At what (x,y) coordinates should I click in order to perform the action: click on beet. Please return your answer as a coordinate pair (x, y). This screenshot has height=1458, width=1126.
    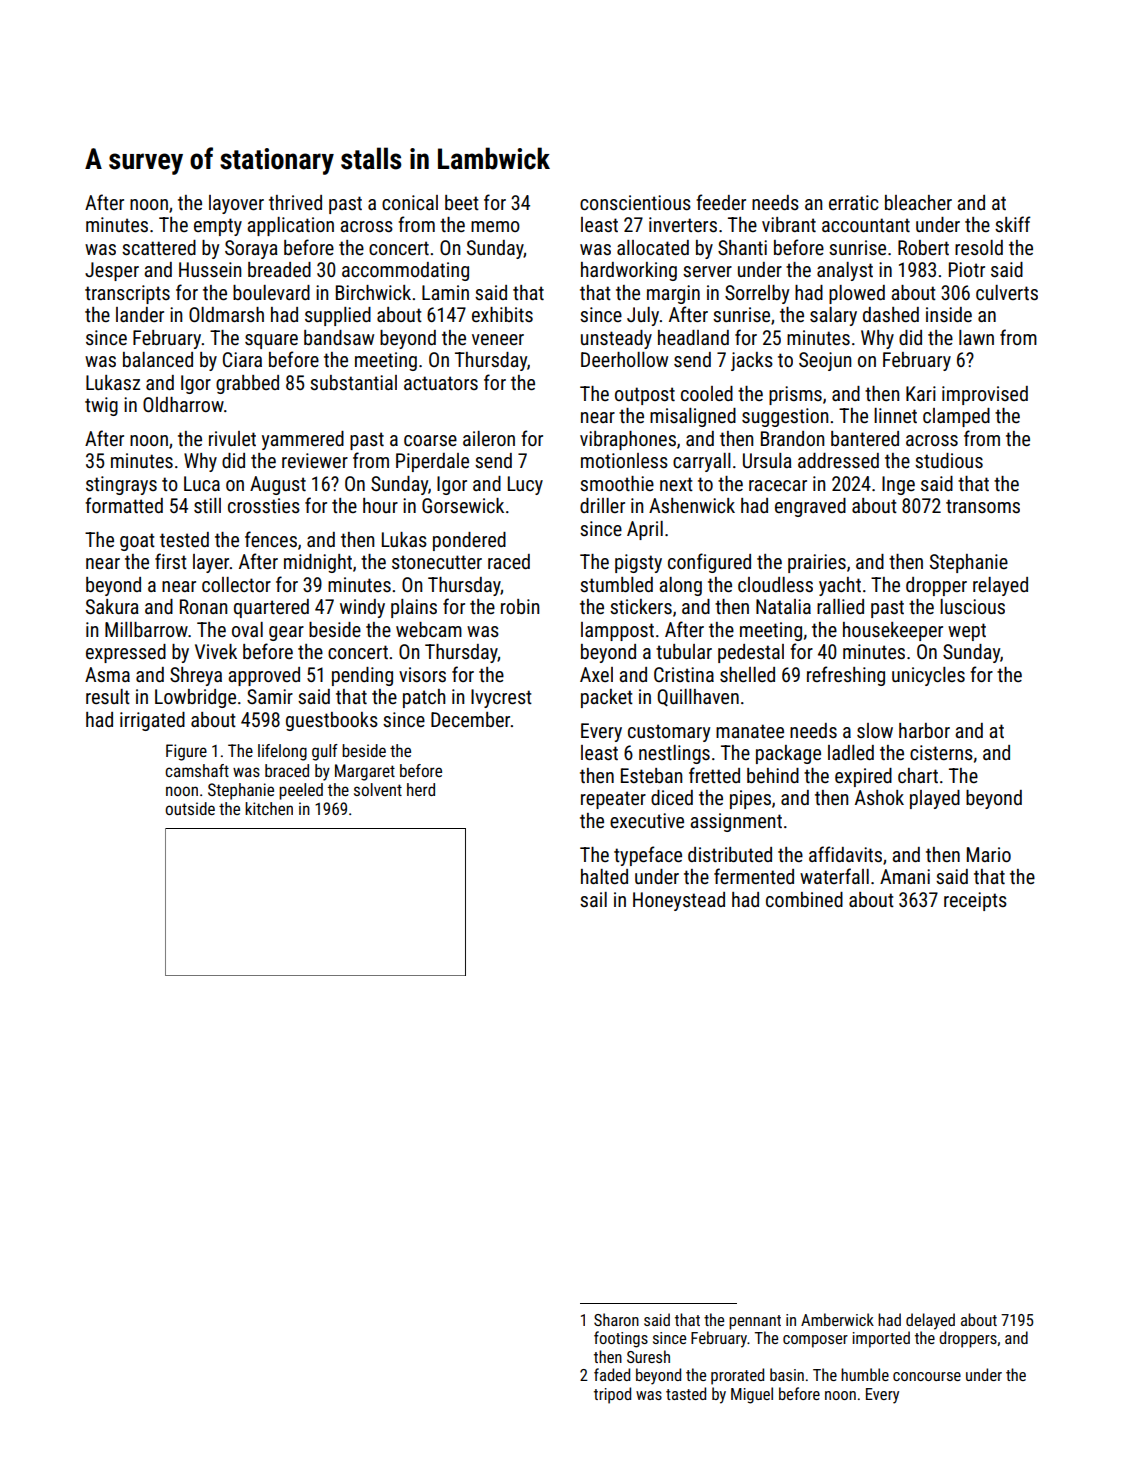
    Looking at the image, I should click on (462, 202).
